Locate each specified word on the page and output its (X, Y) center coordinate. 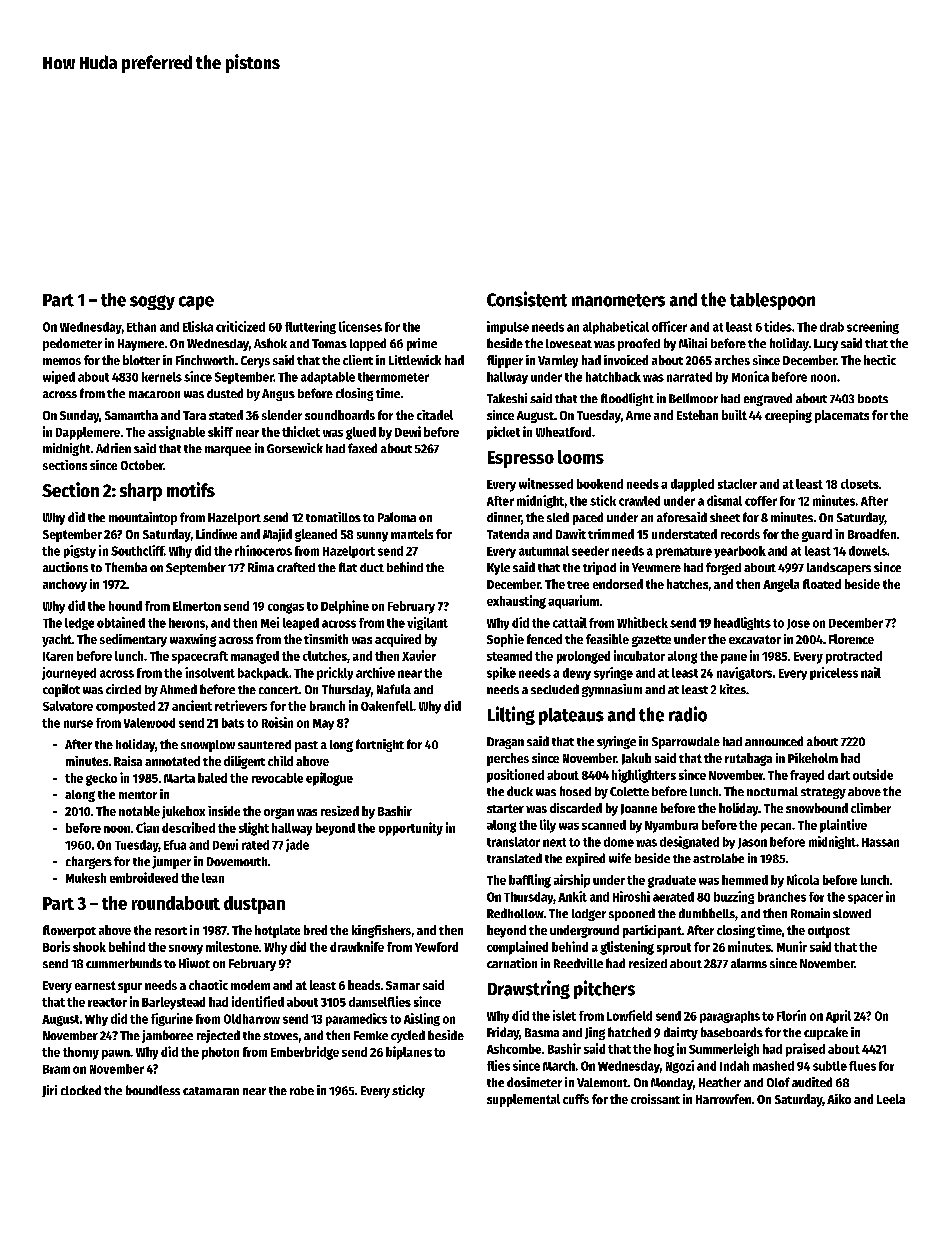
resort (171, 931)
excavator (755, 639)
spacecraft (200, 657)
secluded (555, 689)
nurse (78, 724)
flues (862, 1066)
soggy (152, 302)
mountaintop (143, 518)
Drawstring (529, 989)
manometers (618, 300)
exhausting (516, 602)
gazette (651, 641)
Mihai (693, 343)
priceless (834, 673)
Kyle (498, 569)
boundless (153, 1090)
